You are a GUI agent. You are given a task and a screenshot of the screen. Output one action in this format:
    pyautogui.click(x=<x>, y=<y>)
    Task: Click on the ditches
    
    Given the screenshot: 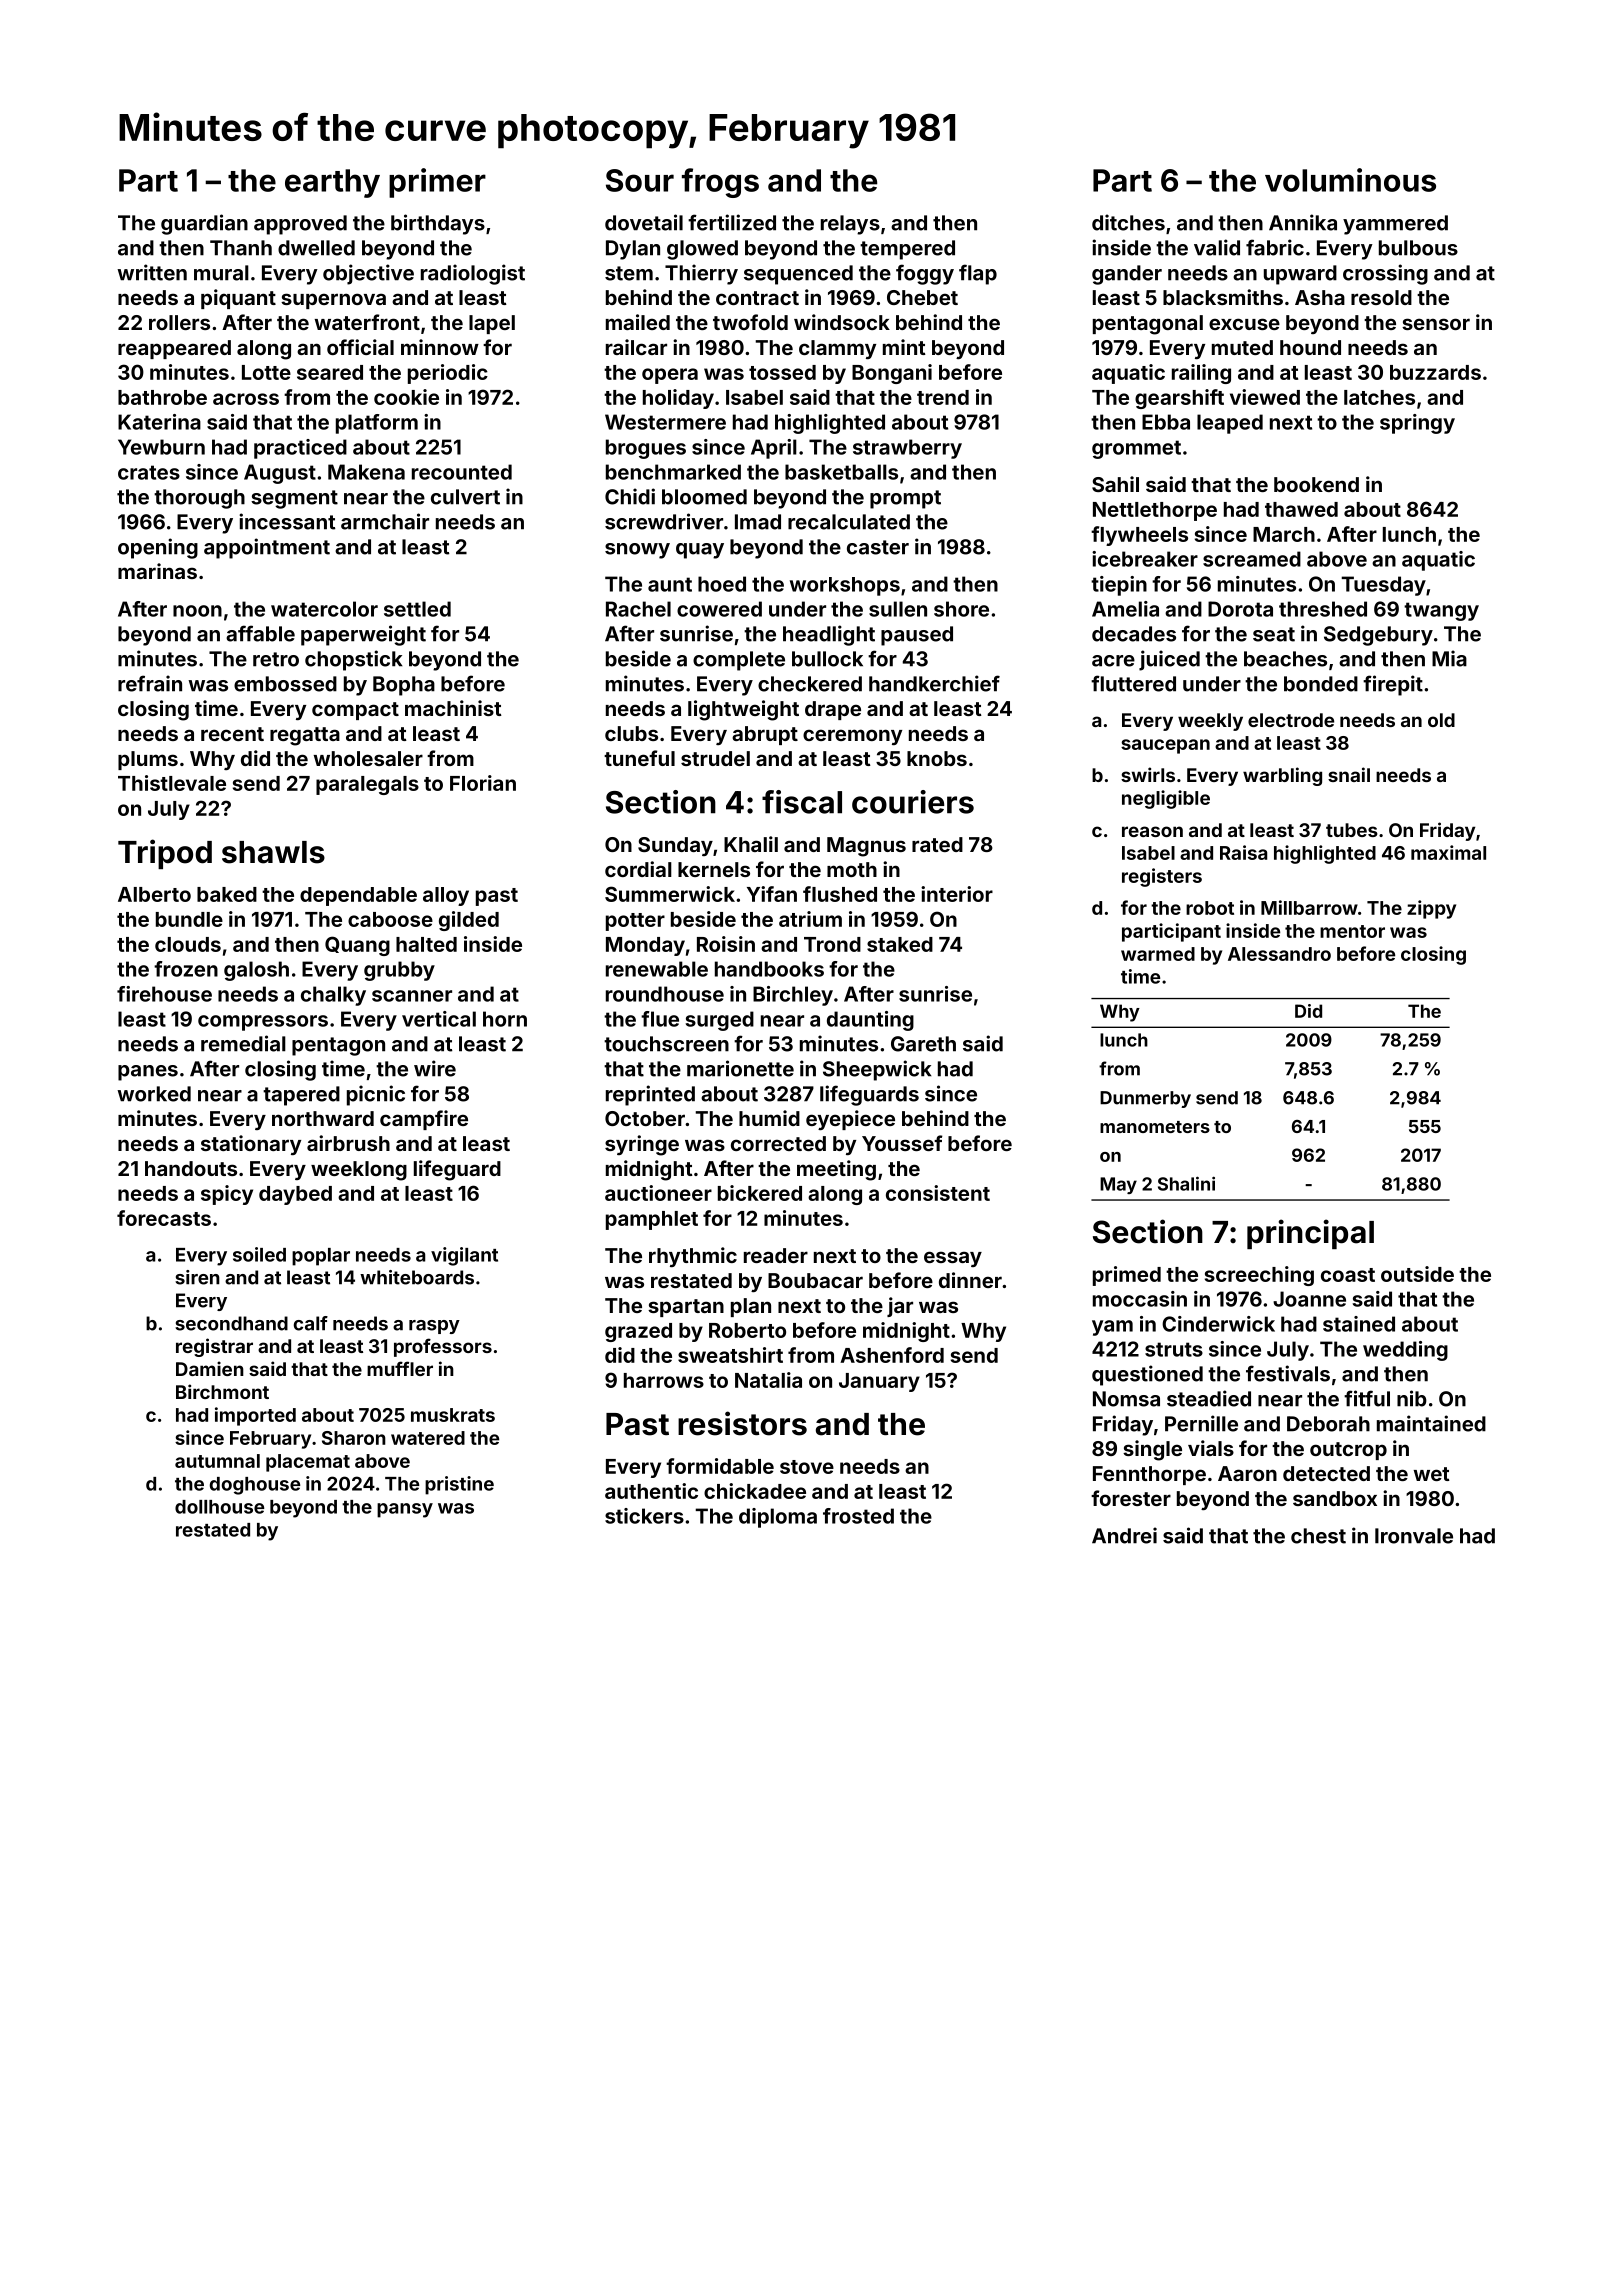 What is the action you would take?
    pyautogui.click(x=1128, y=222)
